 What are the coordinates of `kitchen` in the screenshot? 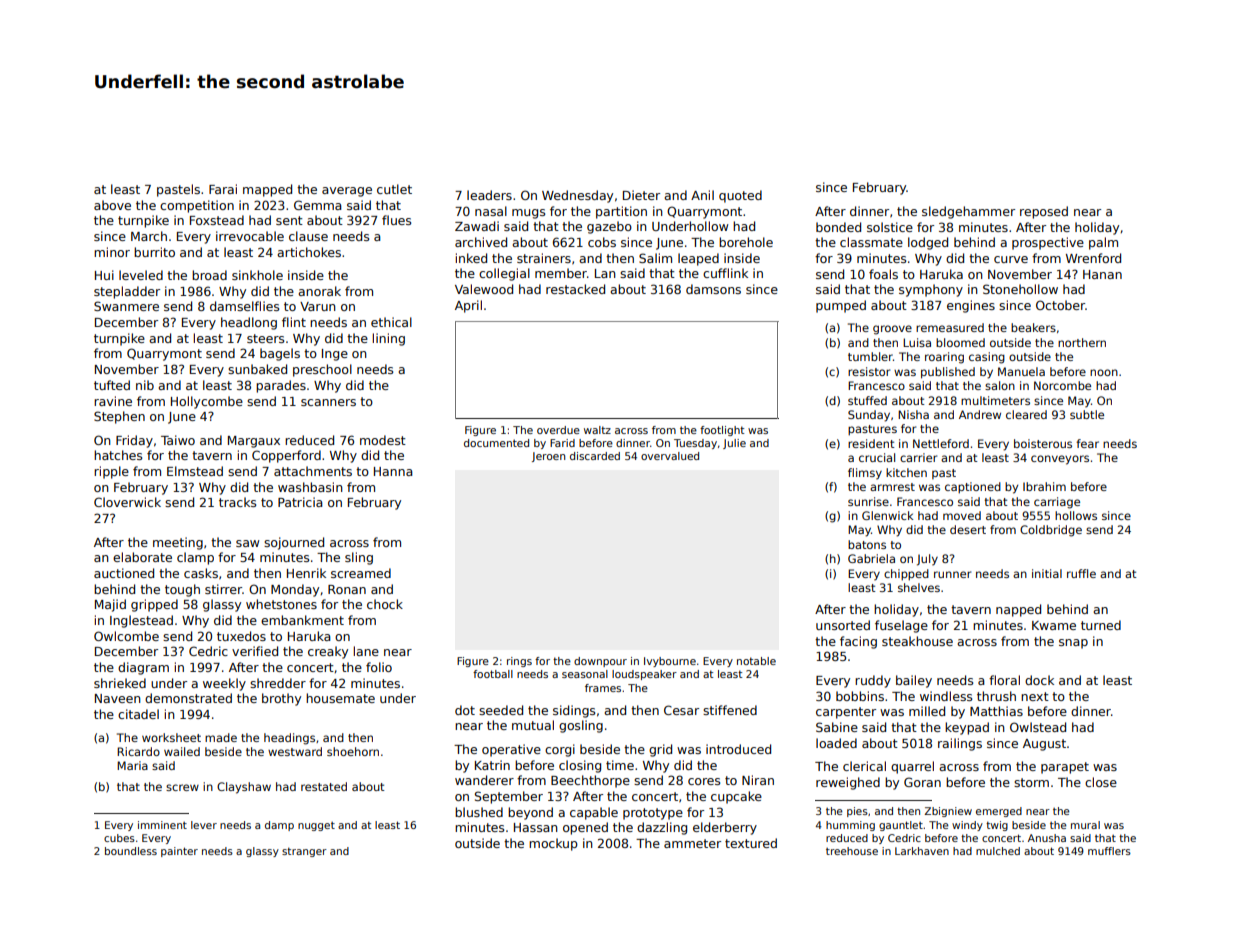 It's located at (906, 472).
